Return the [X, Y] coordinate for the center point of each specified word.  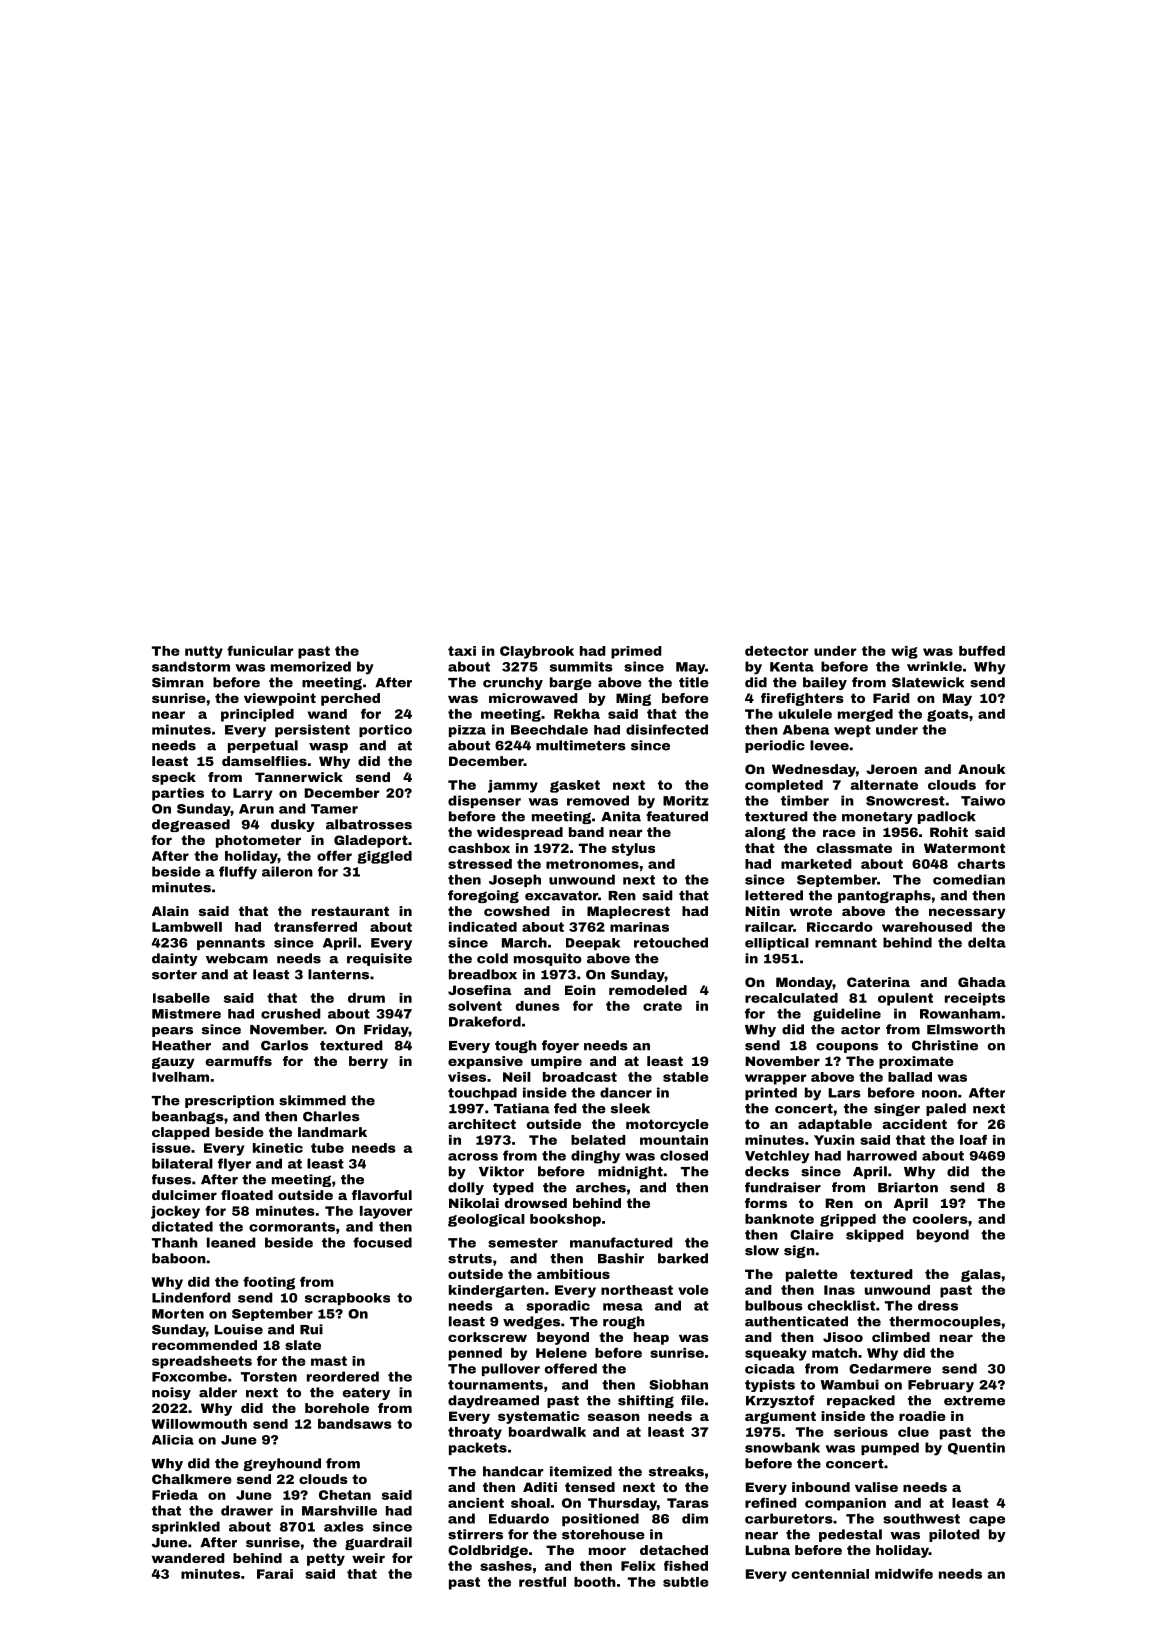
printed [771, 1093]
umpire [556, 1062]
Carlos [284, 1045]
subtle [686, 1582]
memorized [311, 666]
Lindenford [191, 1297]
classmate [854, 848]
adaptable [835, 1125]
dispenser [484, 801]
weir [368, 1558]
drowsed [536, 1203]
